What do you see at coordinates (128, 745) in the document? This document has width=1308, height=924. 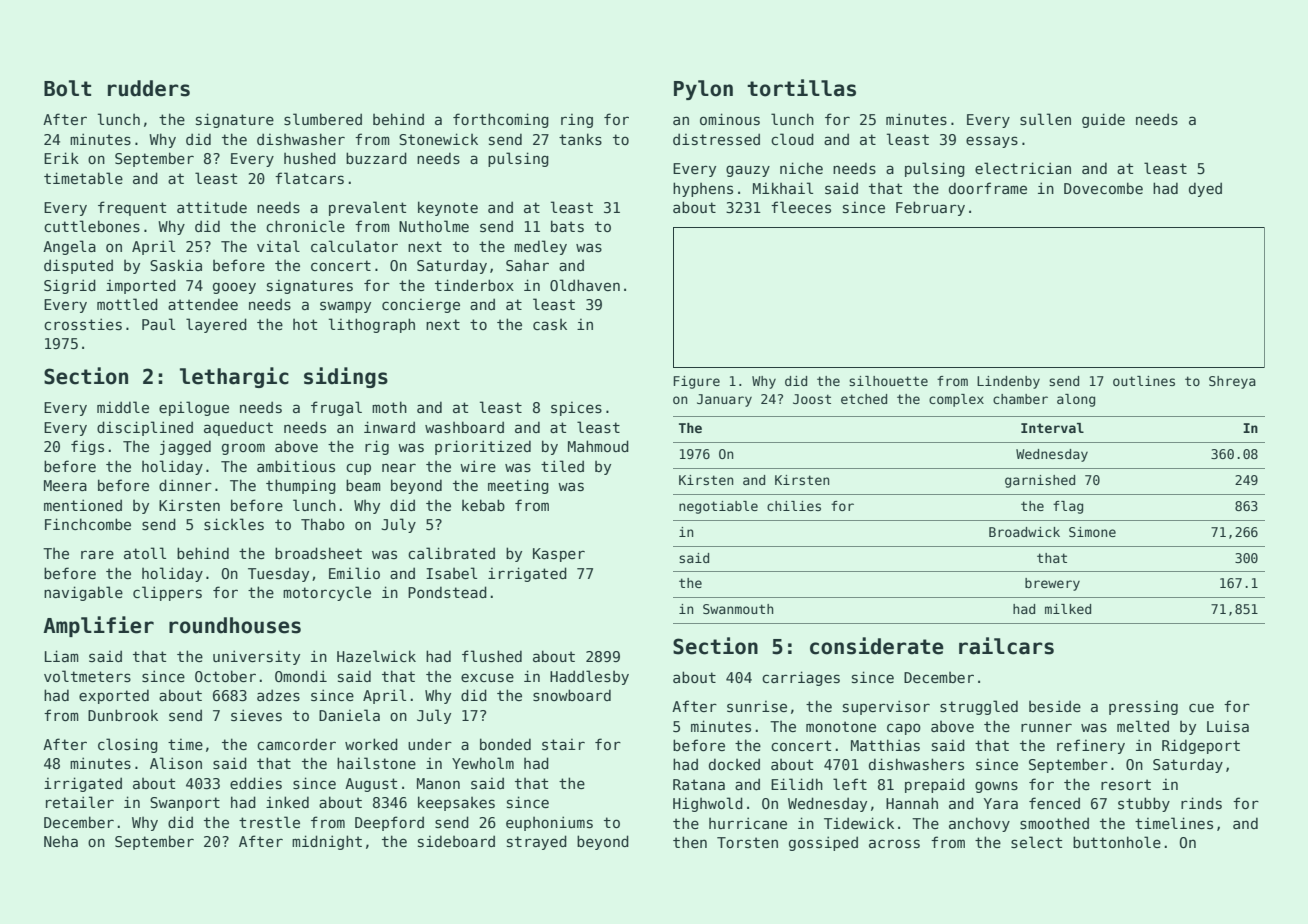 I see `closing` at bounding box center [128, 745].
